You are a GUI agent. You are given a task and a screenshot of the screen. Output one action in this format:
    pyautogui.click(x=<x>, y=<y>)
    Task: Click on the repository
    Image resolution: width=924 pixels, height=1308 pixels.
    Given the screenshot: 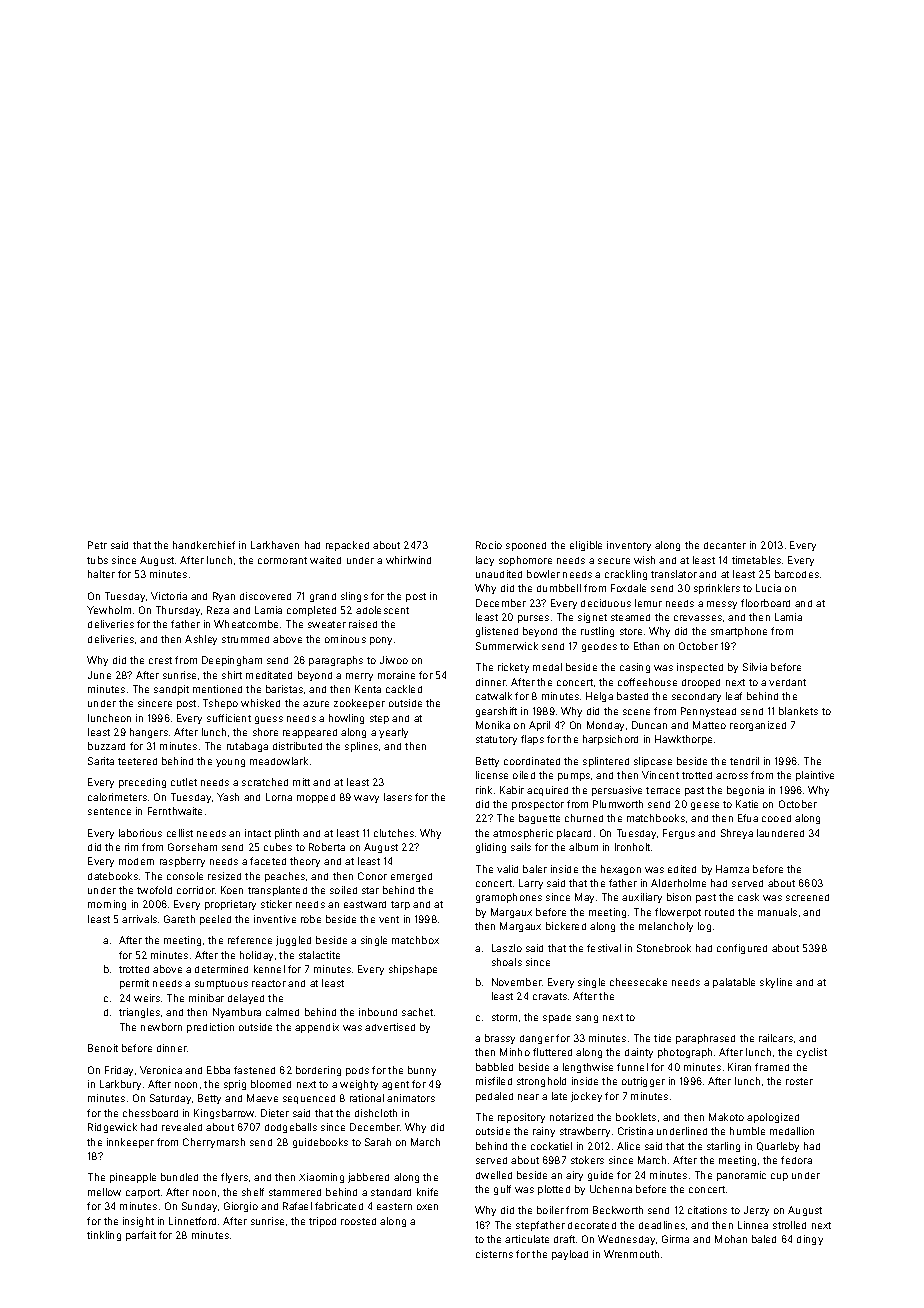 What is the action you would take?
    pyautogui.click(x=521, y=1118)
